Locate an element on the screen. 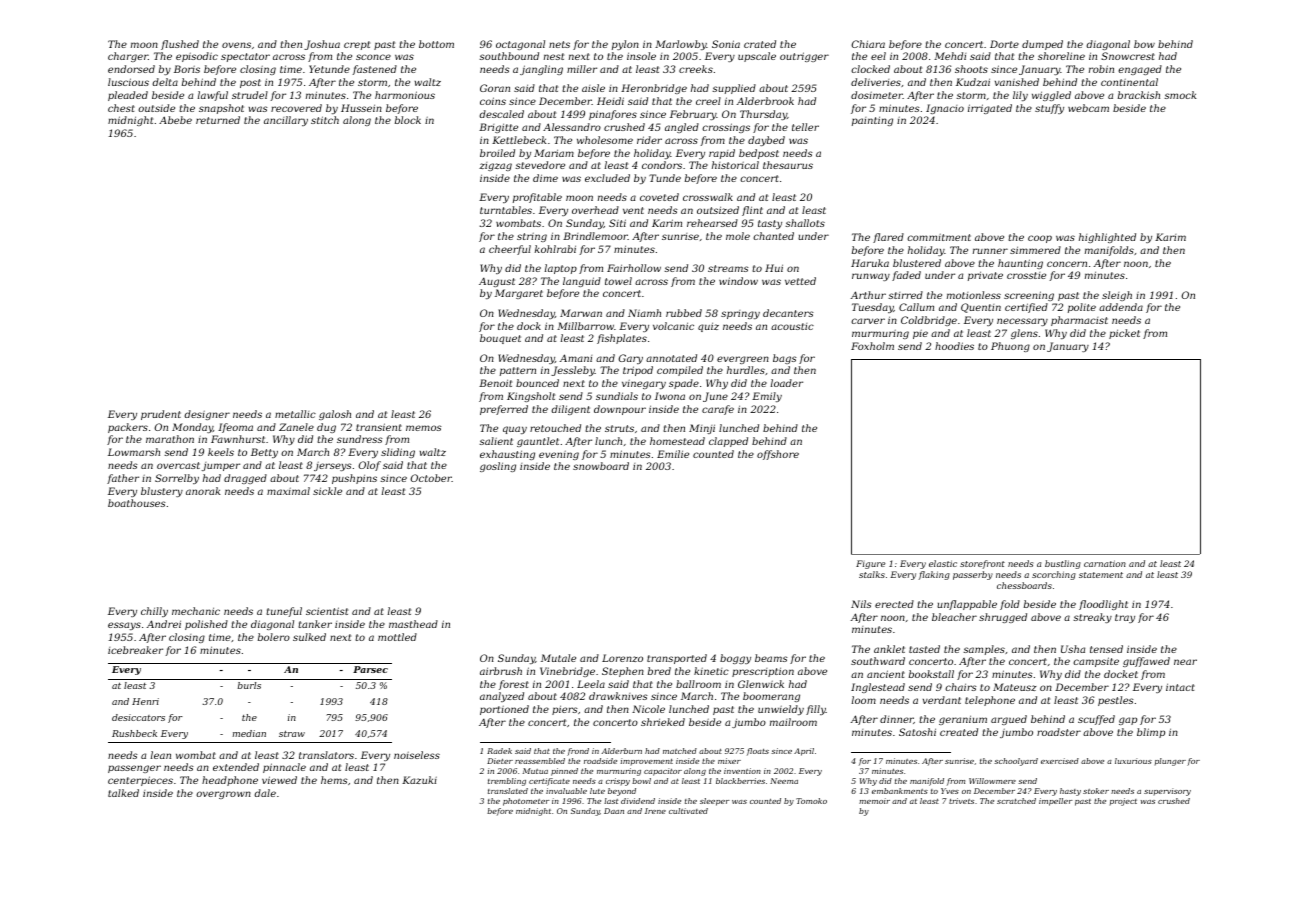 Image resolution: width=1308 pixels, height=924 pixels. endorsed is located at coordinates (131, 69).
